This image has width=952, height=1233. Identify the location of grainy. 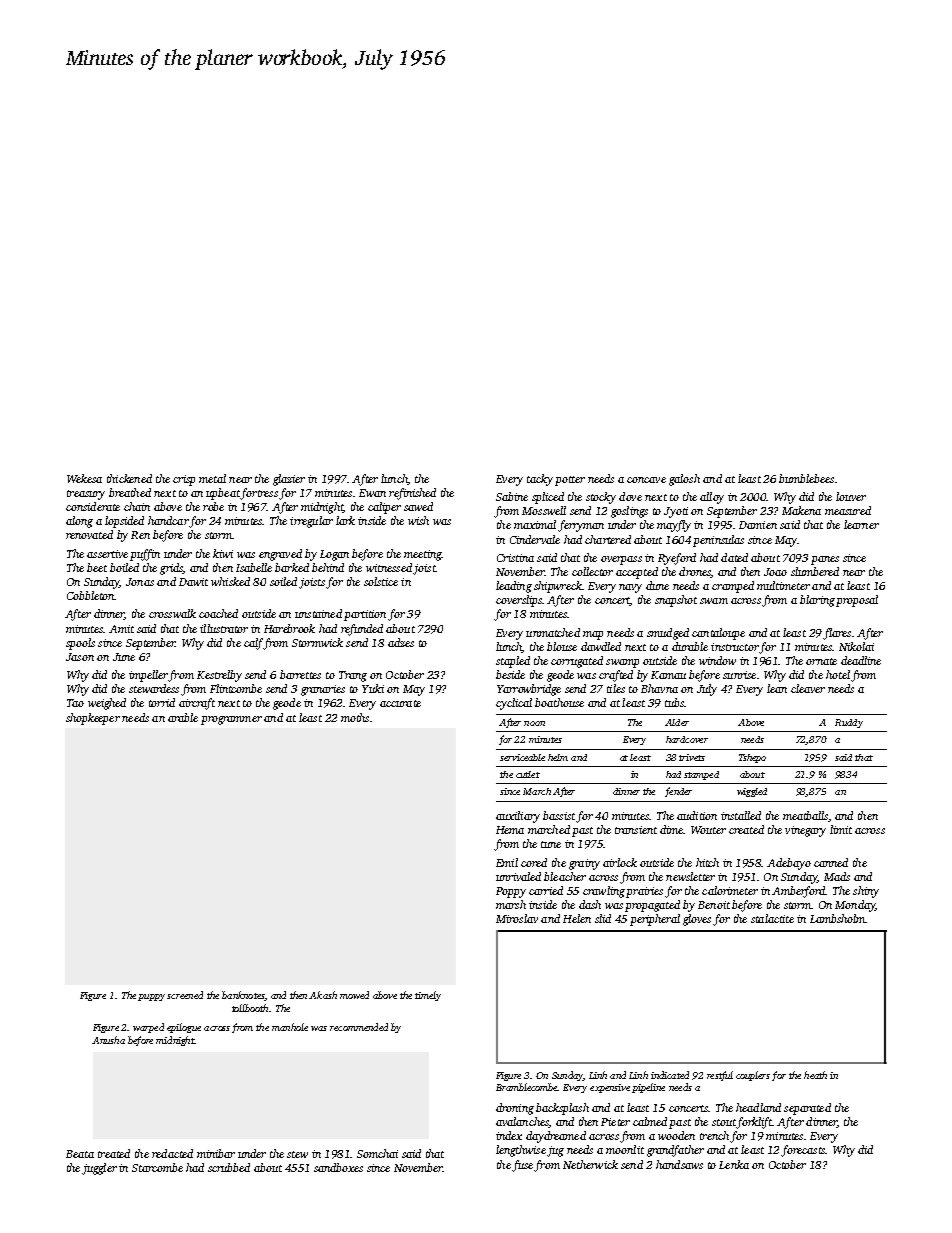
(584, 864).
